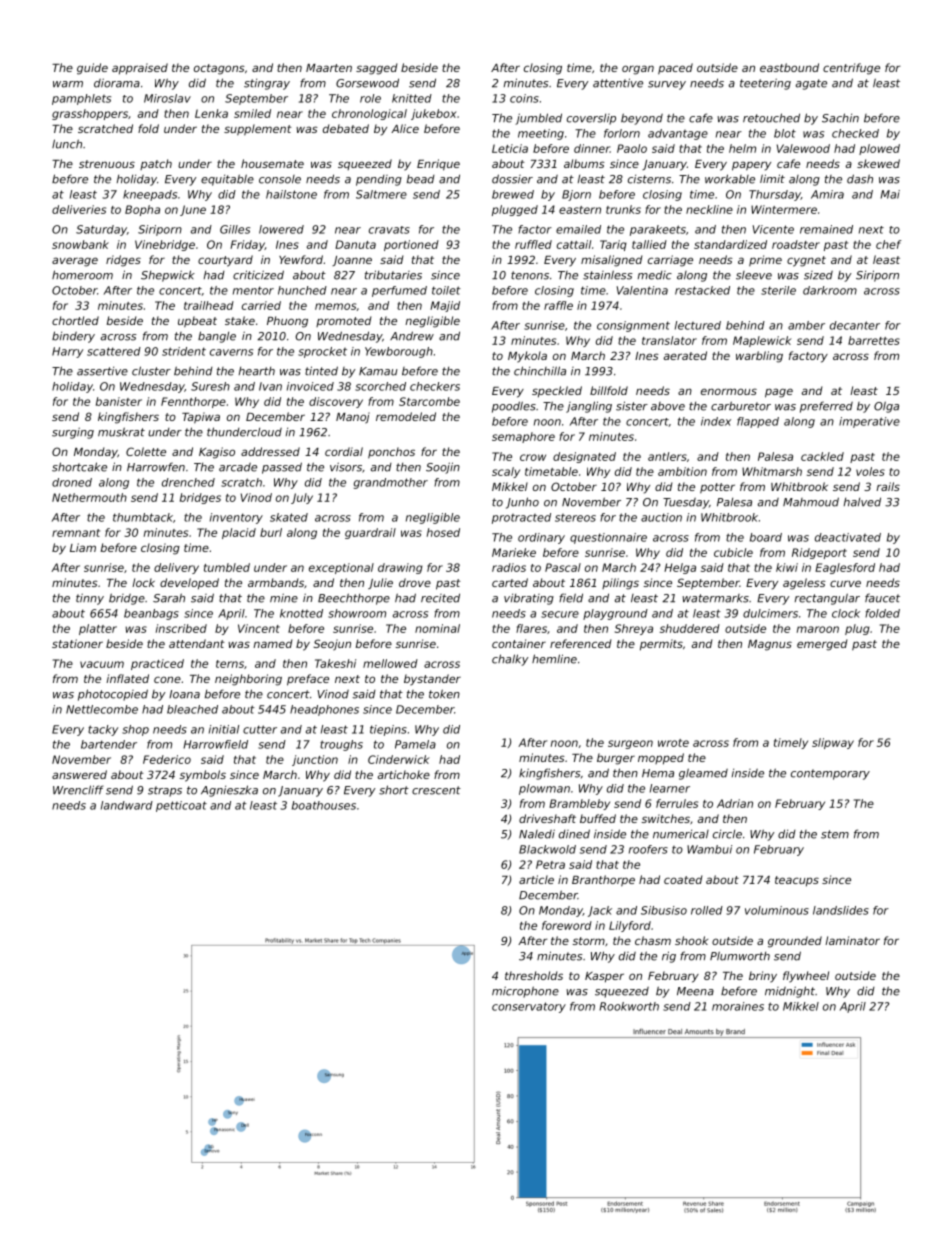  Describe the element at coordinates (188, 482) in the page. I see `drenched` at that location.
